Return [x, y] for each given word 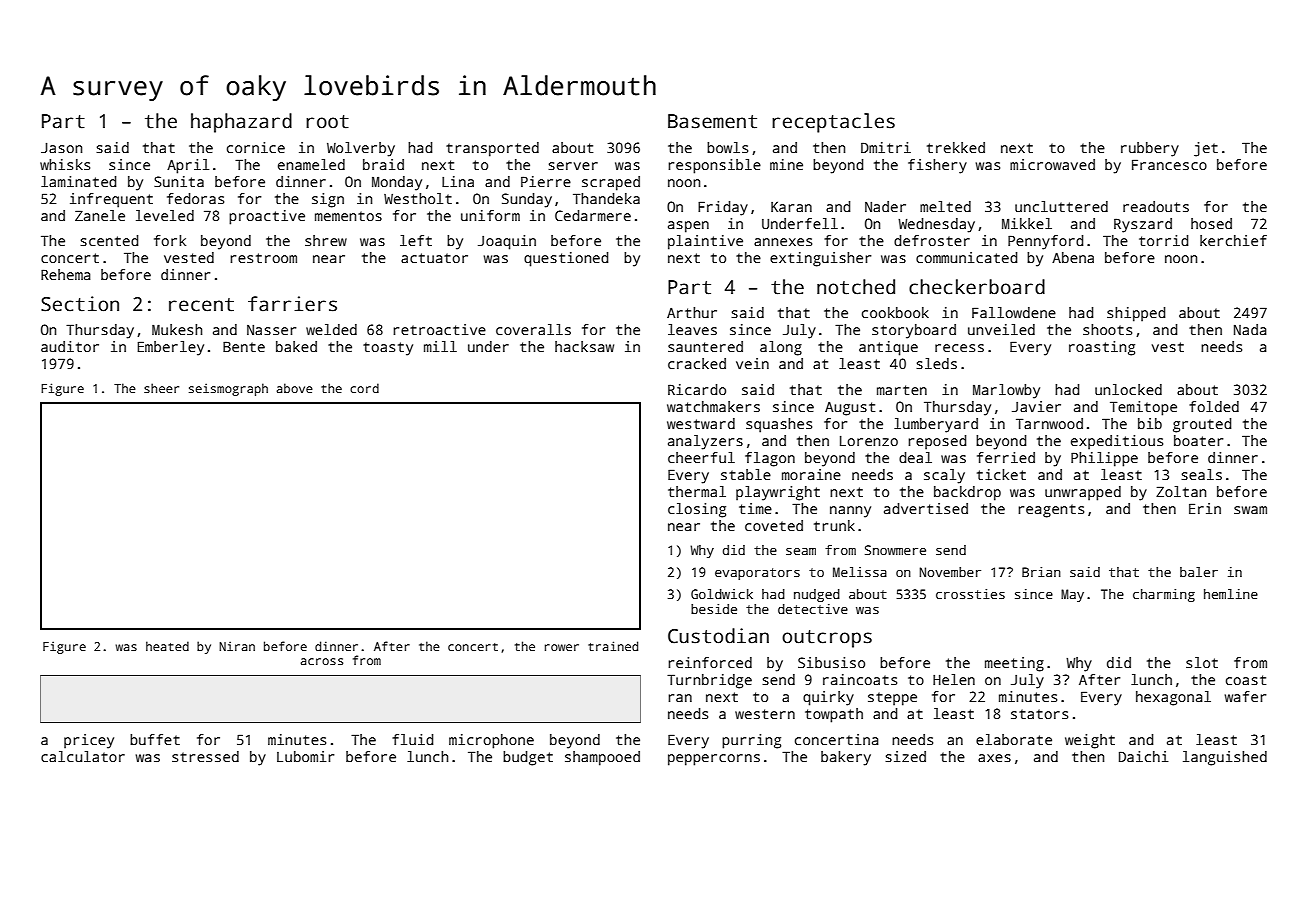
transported [492, 149]
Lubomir [305, 756]
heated [167, 646]
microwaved [1052, 164]
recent [201, 305]
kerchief [1233, 240]
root [327, 122]
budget [528, 758]
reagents [1051, 511]
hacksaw [584, 346]
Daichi [1143, 756]
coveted [774, 525]
